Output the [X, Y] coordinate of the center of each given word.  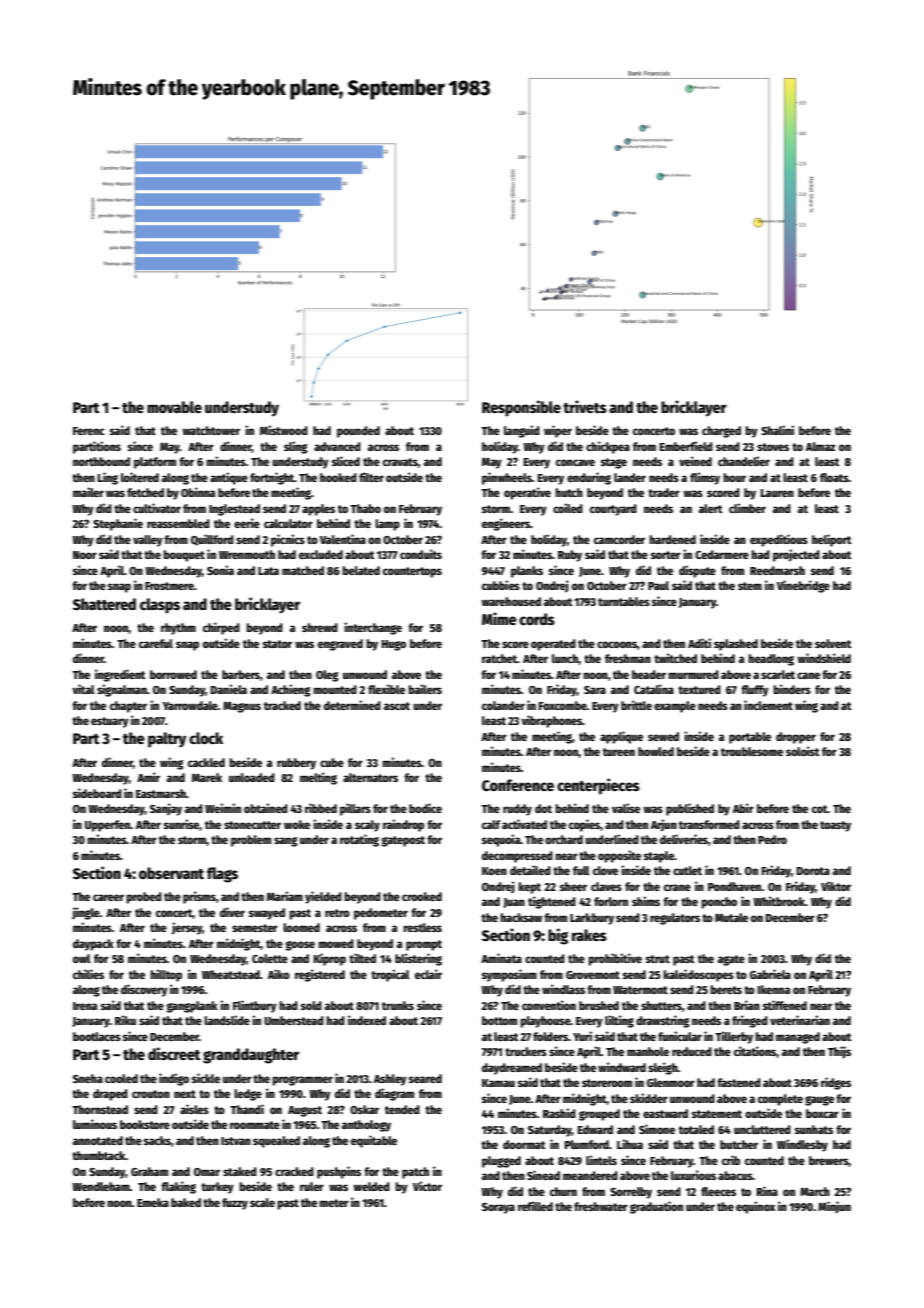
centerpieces [598, 786]
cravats [400, 462]
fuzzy [235, 1204]
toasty [835, 826]
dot [543, 808]
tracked [282, 705]
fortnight [272, 478]
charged [721, 432]
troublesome [752, 751]
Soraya [498, 1208]
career [108, 897]
